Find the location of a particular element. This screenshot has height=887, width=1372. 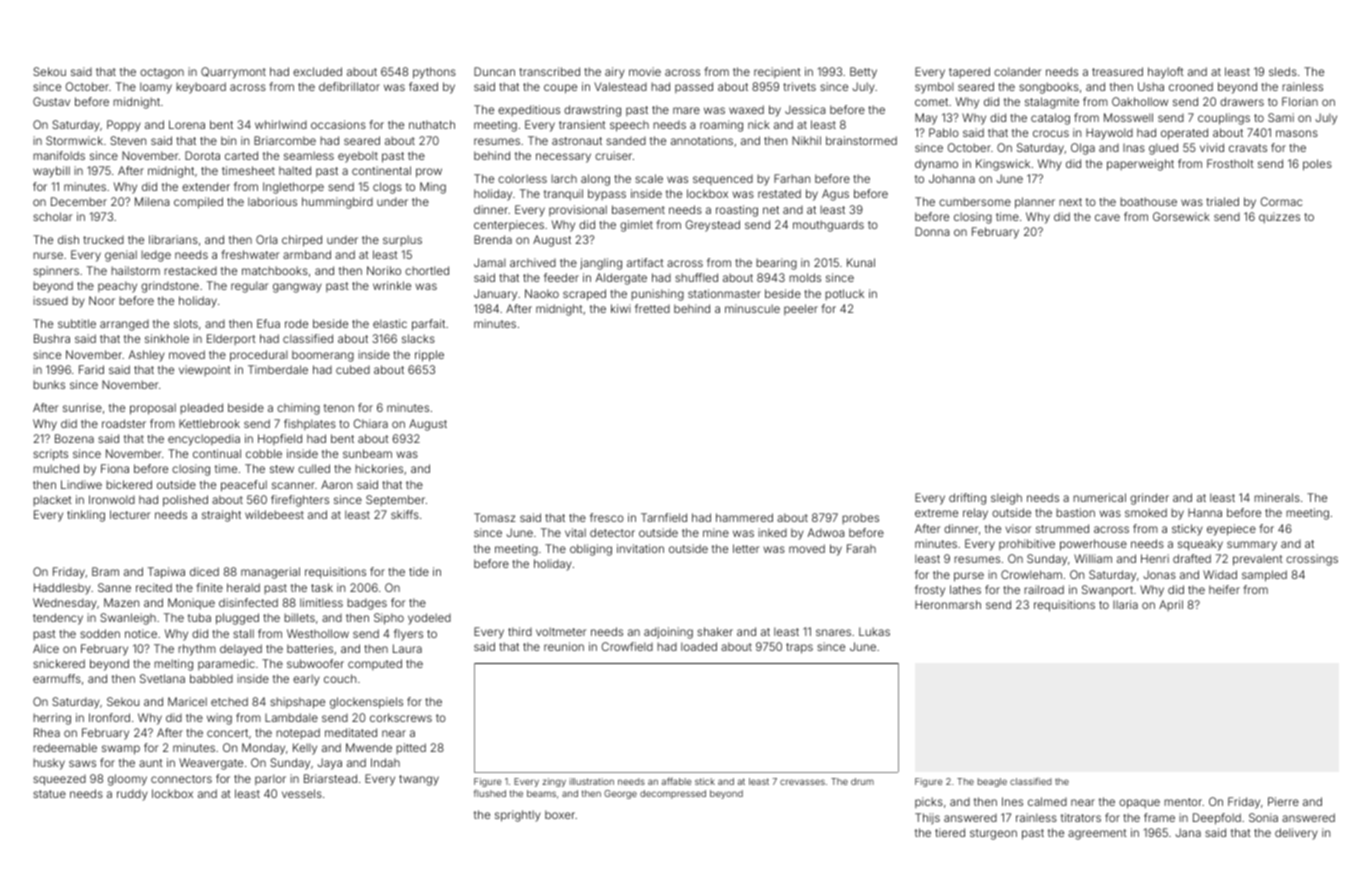

crocus is located at coordinates (1051, 133).
